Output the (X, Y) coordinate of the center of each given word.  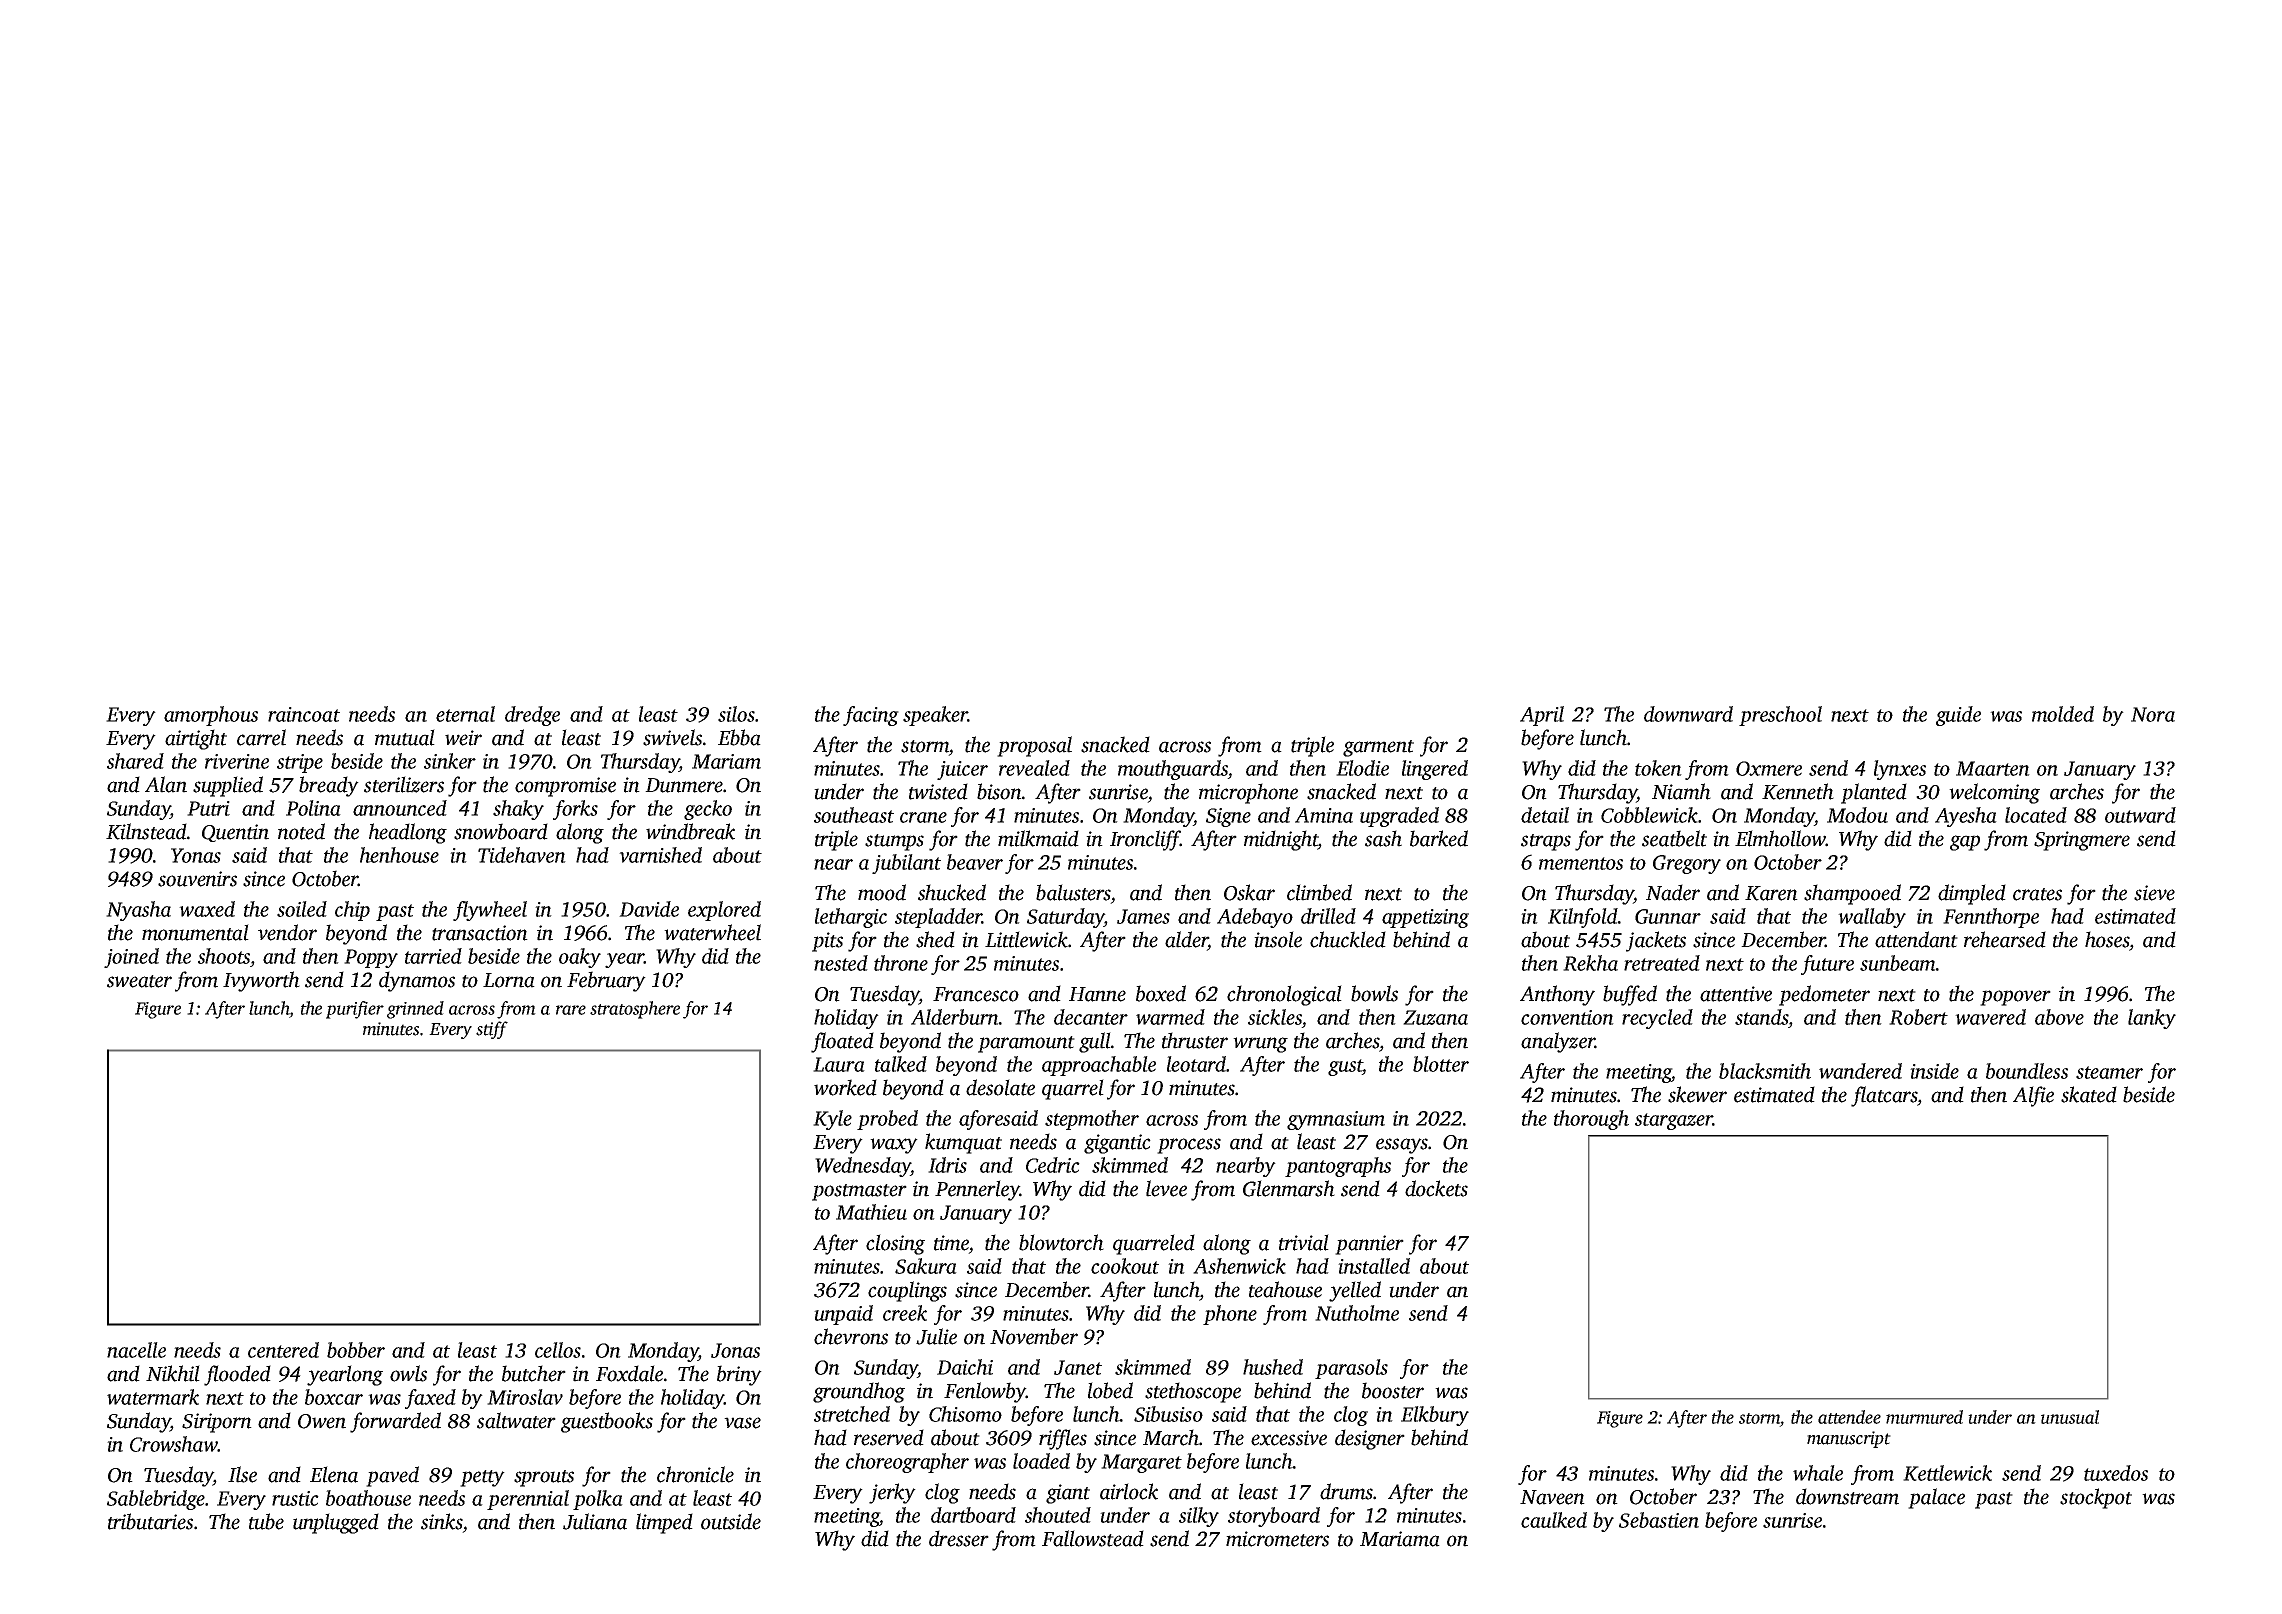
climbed (1319, 892)
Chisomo (965, 1414)
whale (1818, 1473)
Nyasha (138, 911)
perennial (528, 1500)
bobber (356, 1350)
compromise (565, 787)
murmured (1924, 1417)
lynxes (1900, 770)
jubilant (906, 864)
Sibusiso (1168, 1414)
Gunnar (1668, 916)
